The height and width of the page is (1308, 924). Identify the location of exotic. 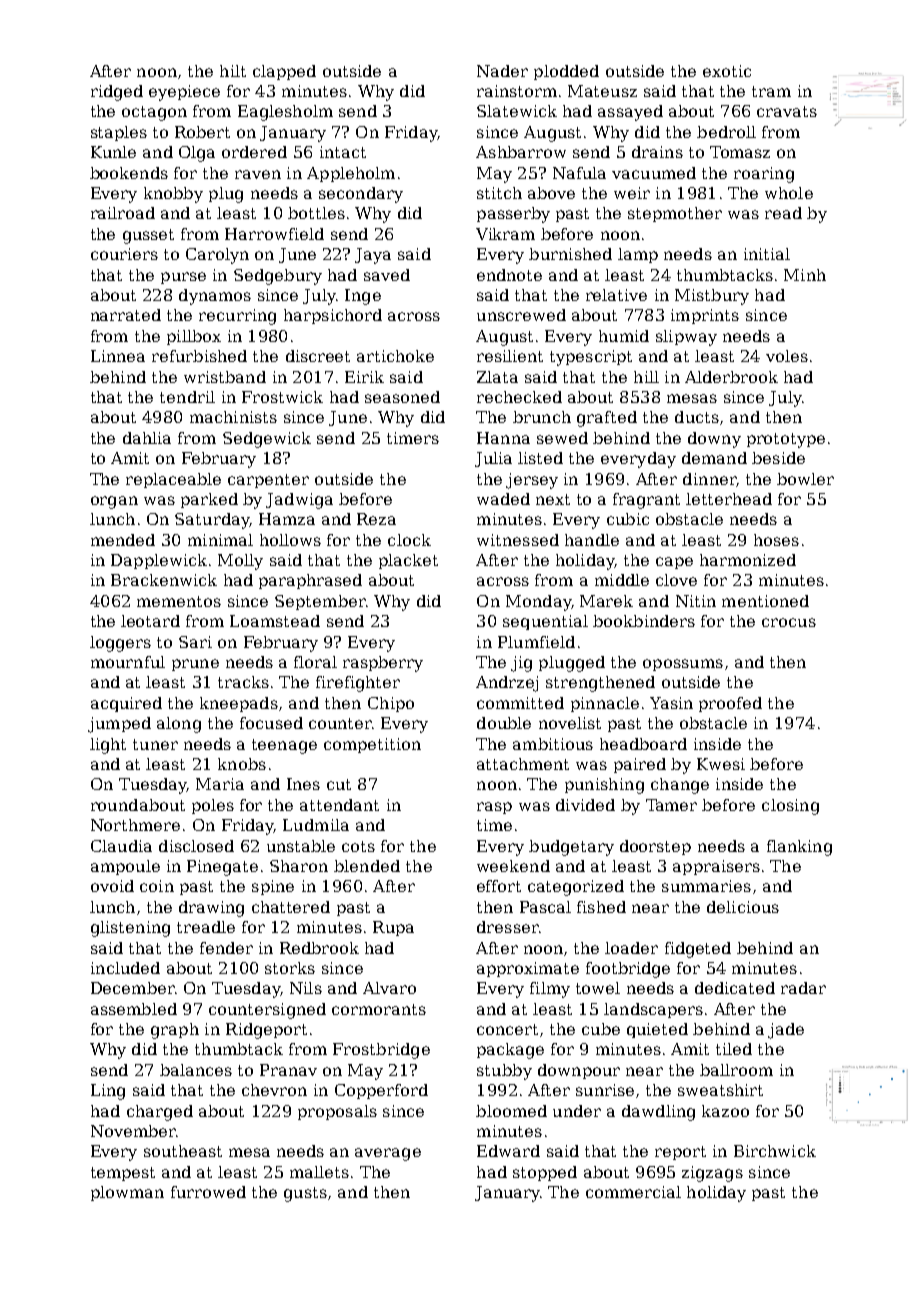
(727, 71).
